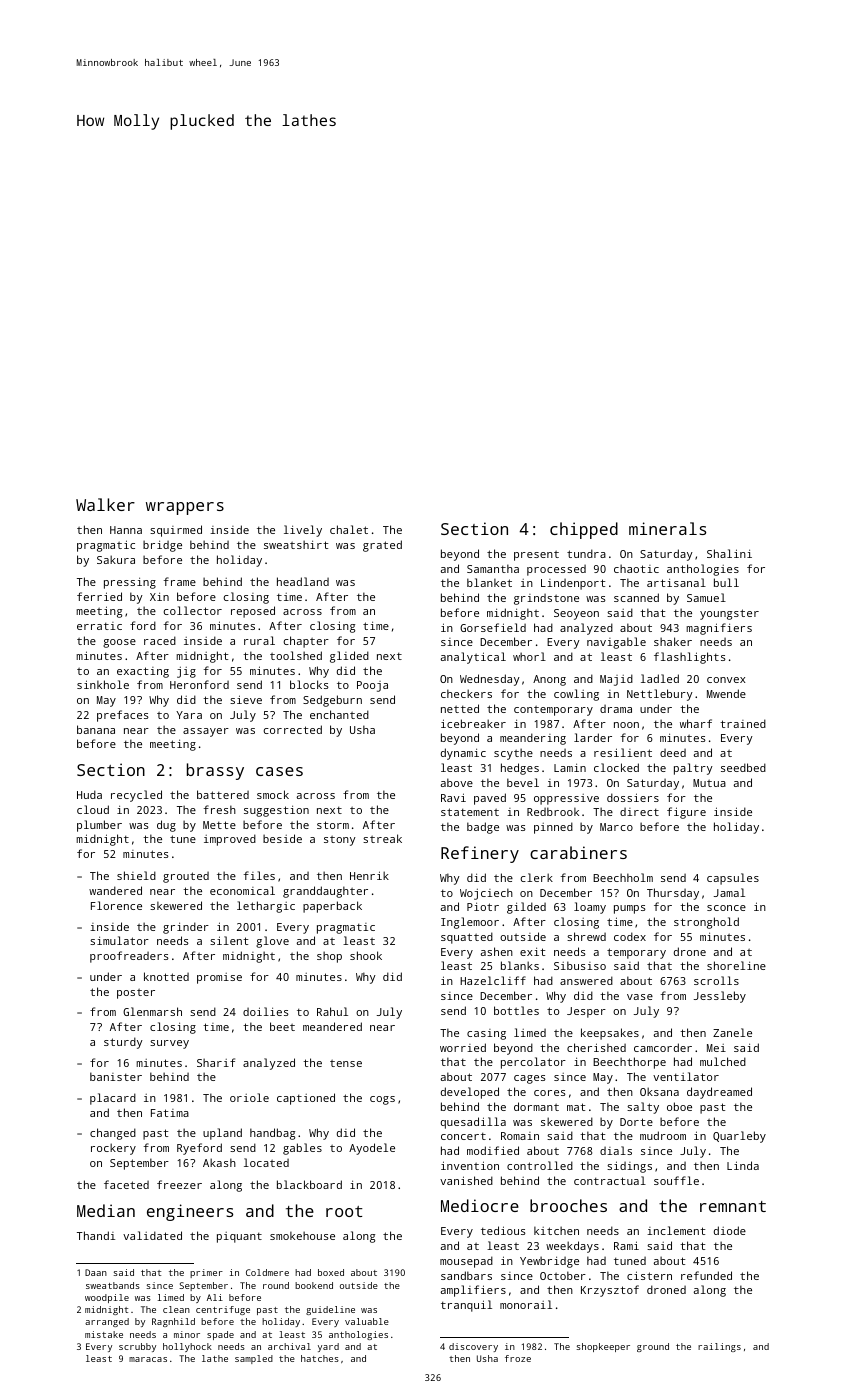 This document has width=849, height=1400. I want to click on Huda, so click(89, 794).
